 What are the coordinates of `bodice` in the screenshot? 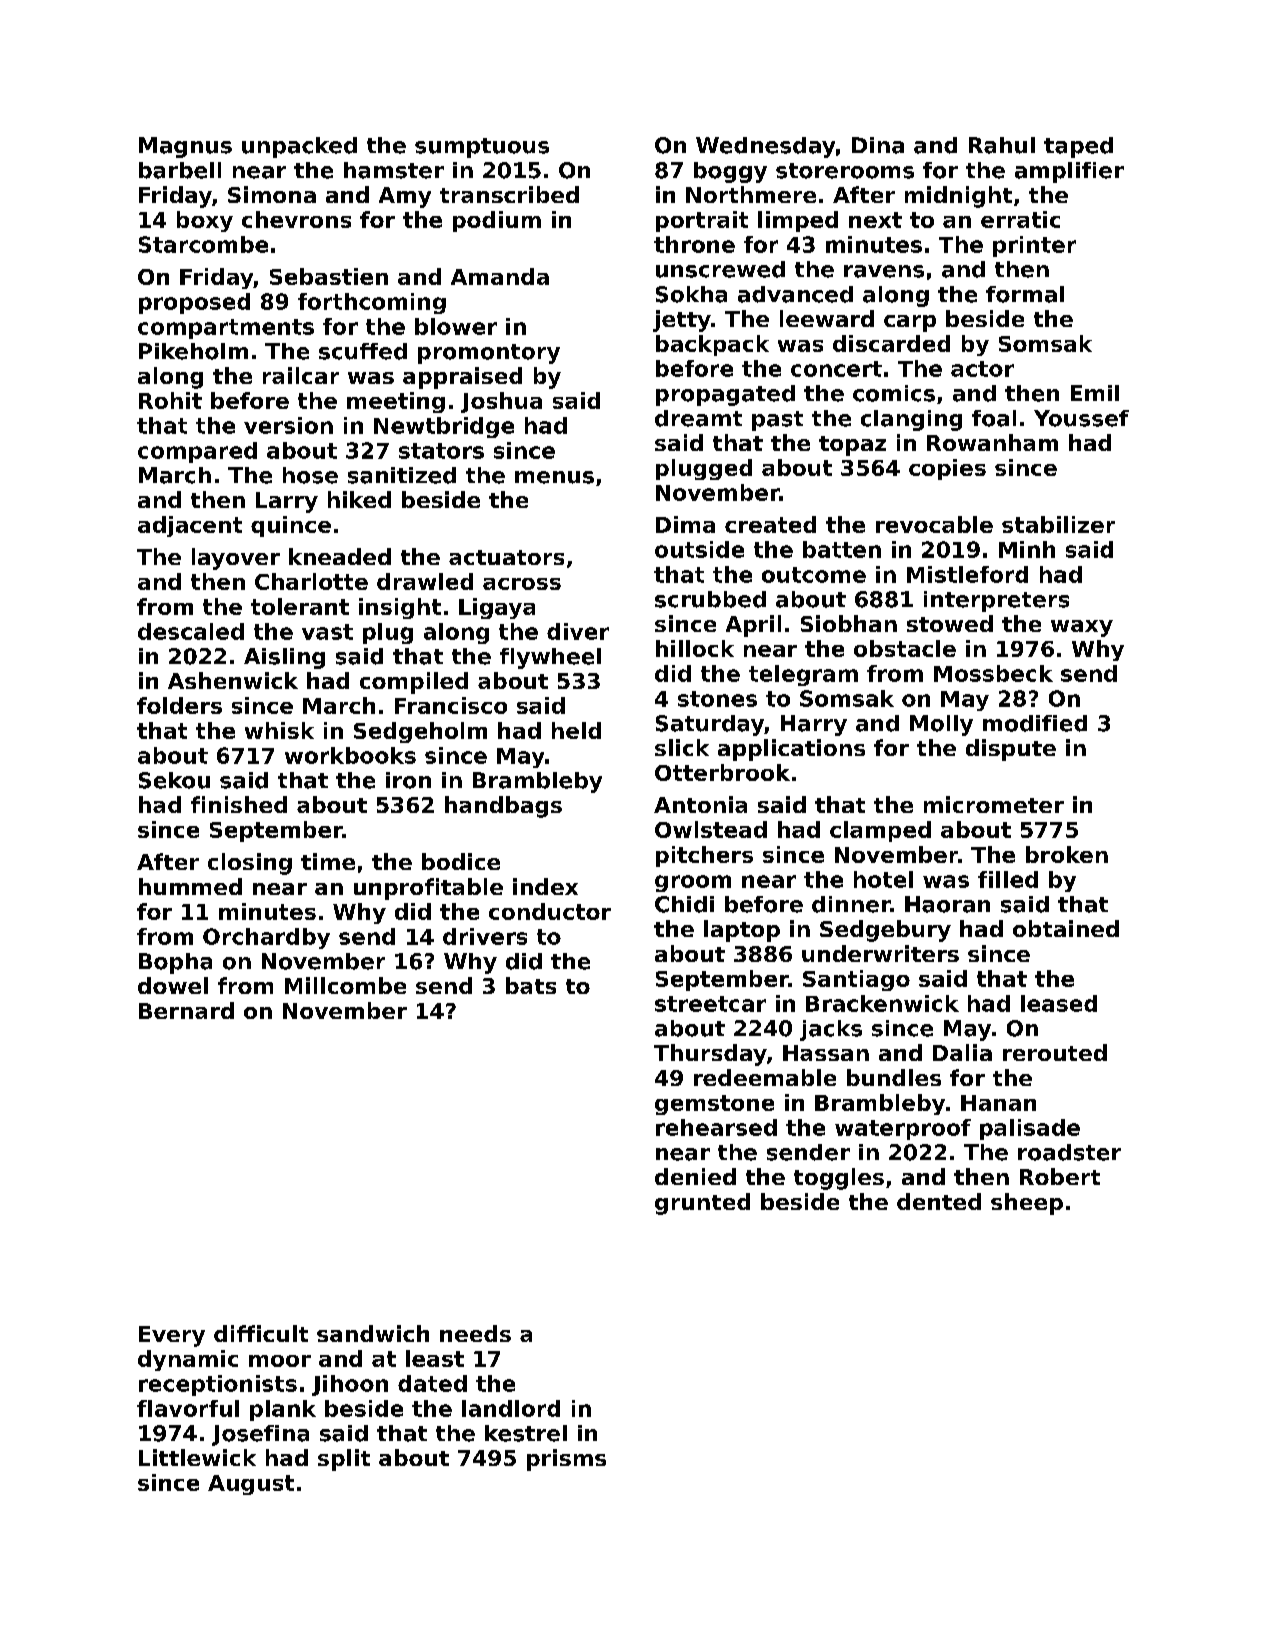 It's located at (461, 861).
